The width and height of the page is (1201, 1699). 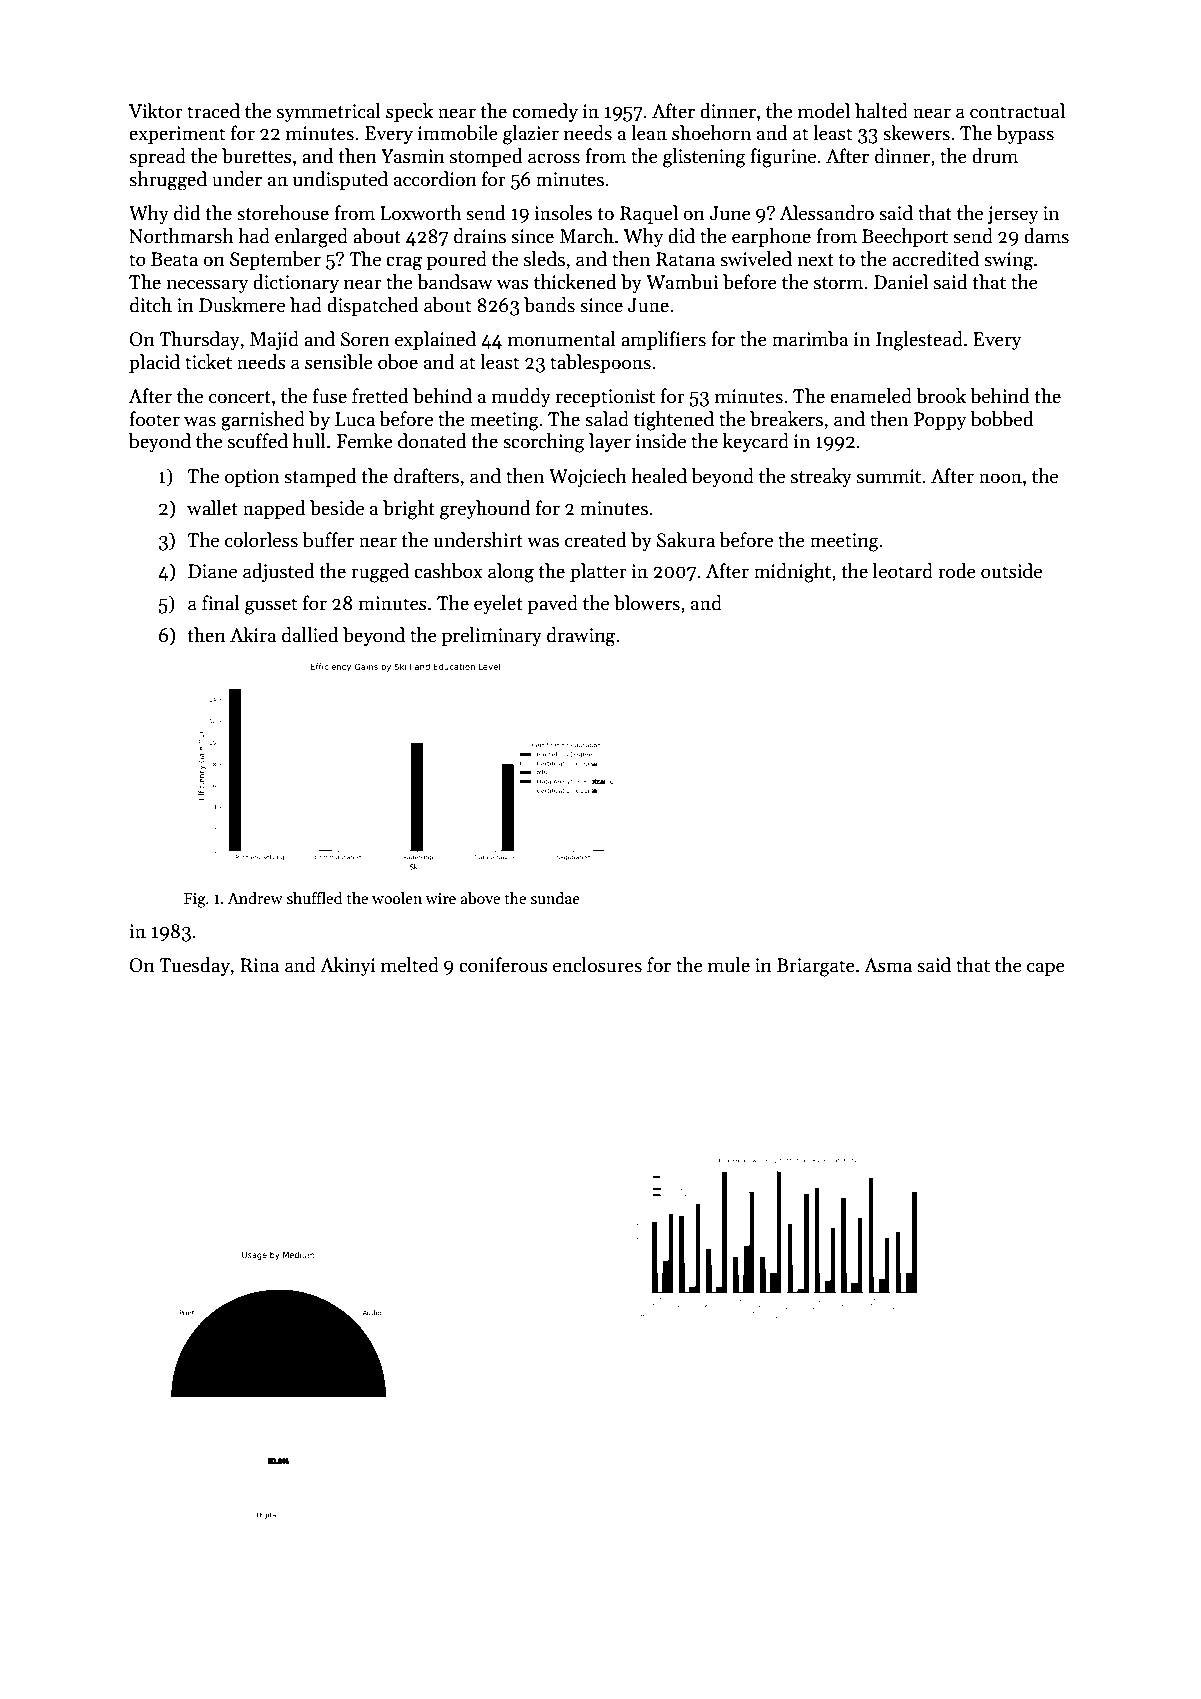 What do you see at coordinates (729, 965) in the page?
I see `mule` at bounding box center [729, 965].
